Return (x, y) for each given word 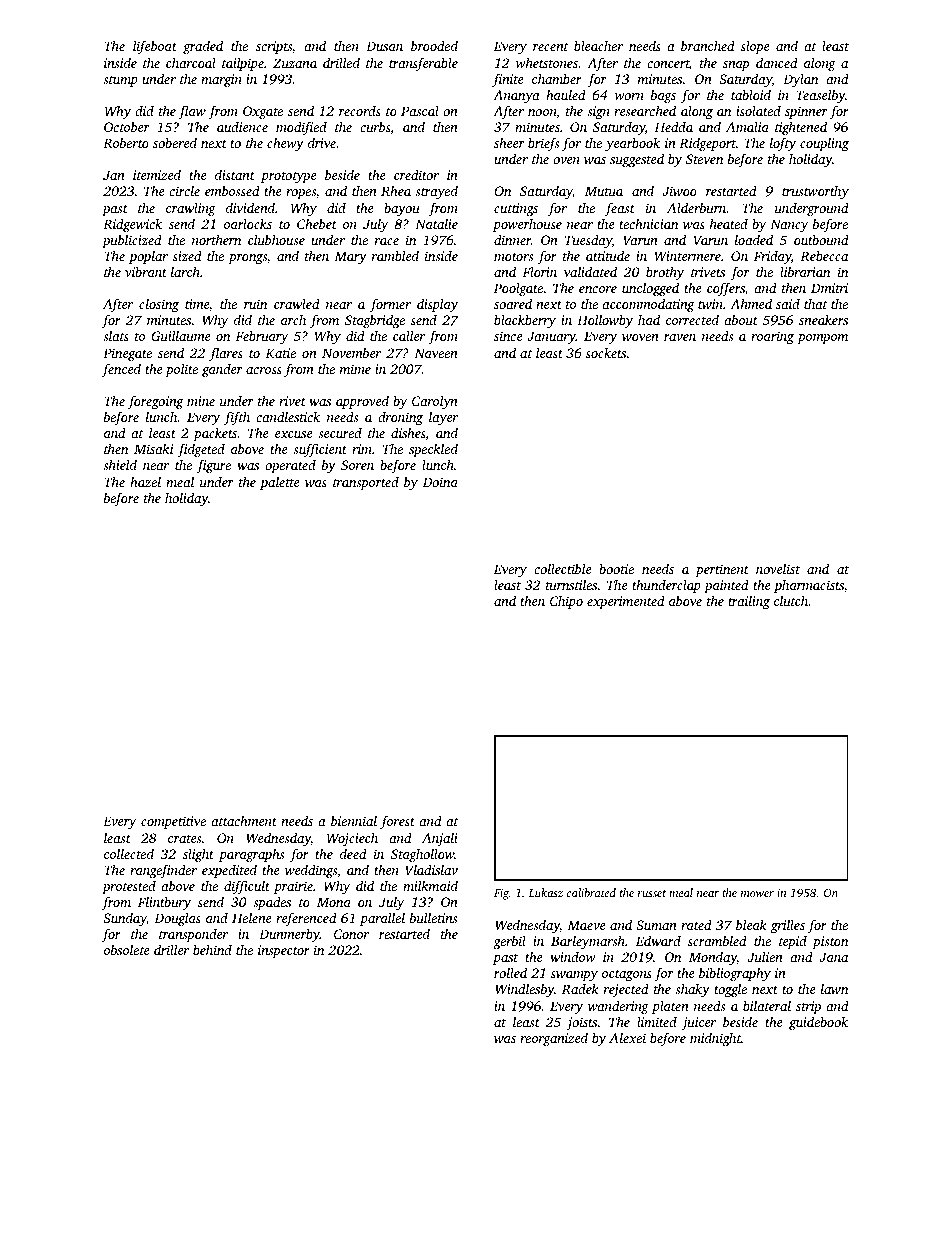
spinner (806, 112)
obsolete (127, 949)
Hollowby (605, 321)
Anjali (440, 839)
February (261, 337)
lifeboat (155, 47)
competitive (173, 822)
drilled (341, 62)
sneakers (823, 320)
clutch (791, 600)
